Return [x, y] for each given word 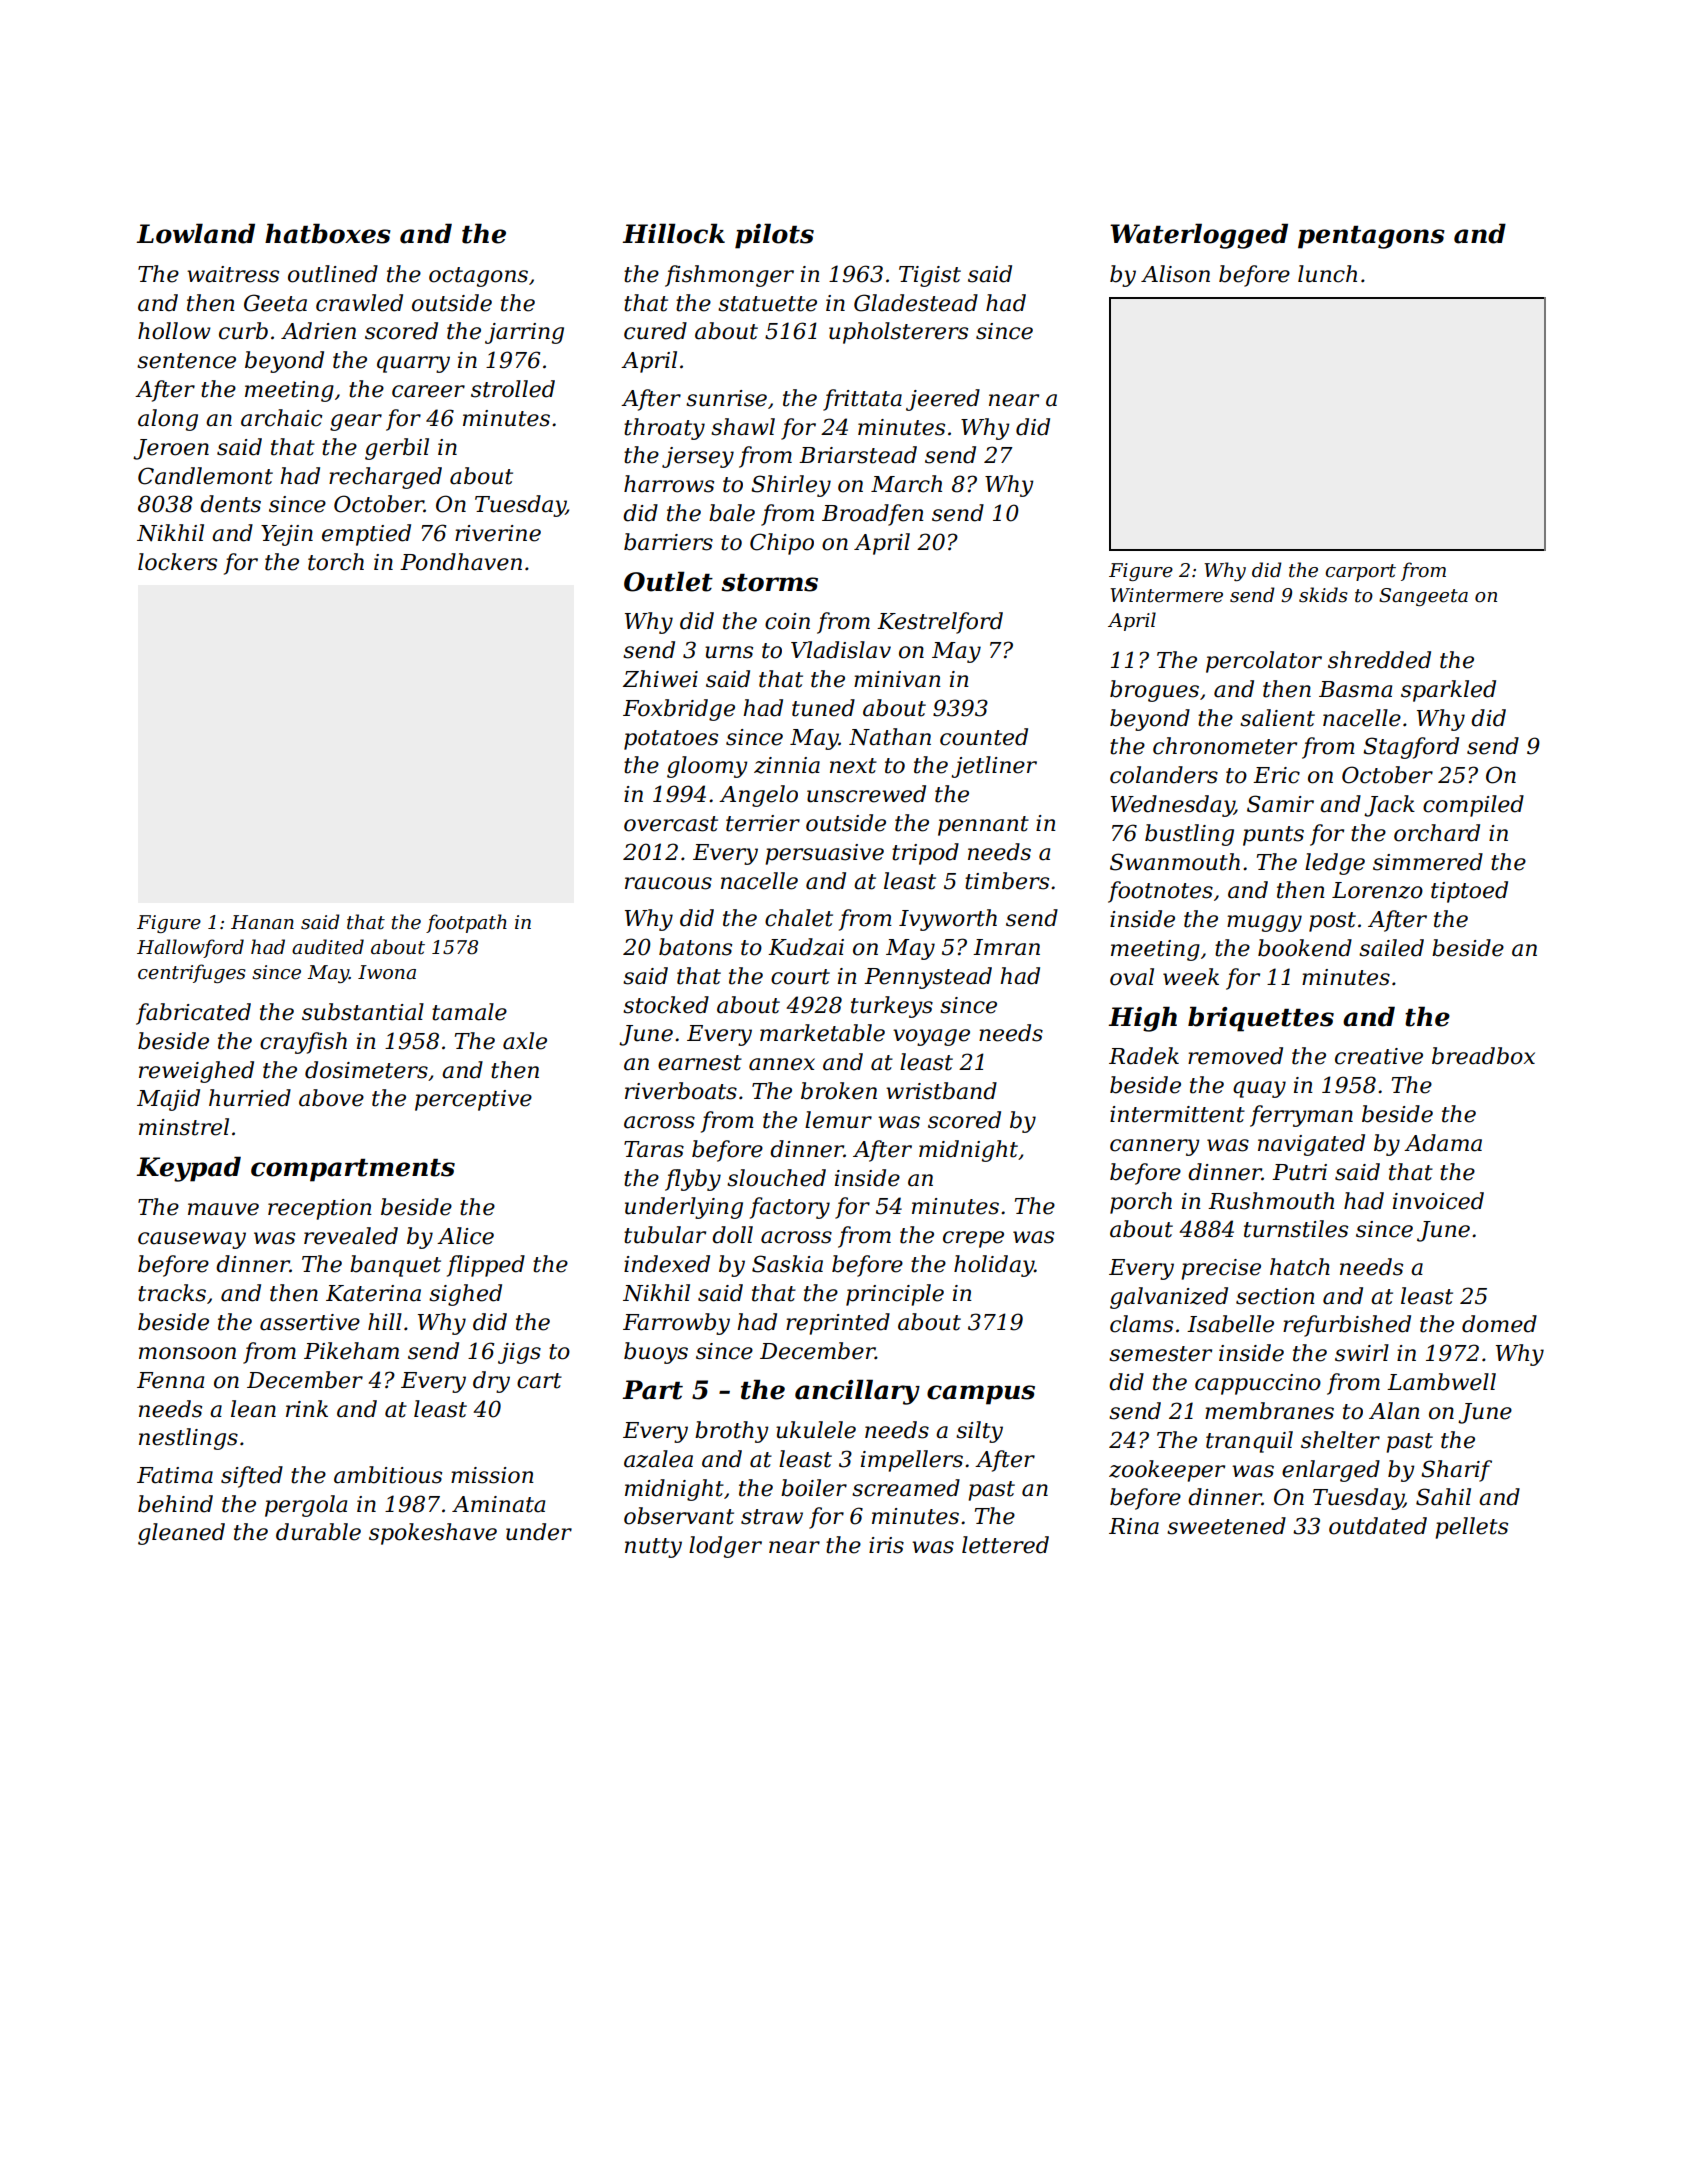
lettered [1005, 1545]
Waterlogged [1199, 236]
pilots [774, 236]
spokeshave [433, 1534]
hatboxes [328, 233]
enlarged [1331, 1471]
